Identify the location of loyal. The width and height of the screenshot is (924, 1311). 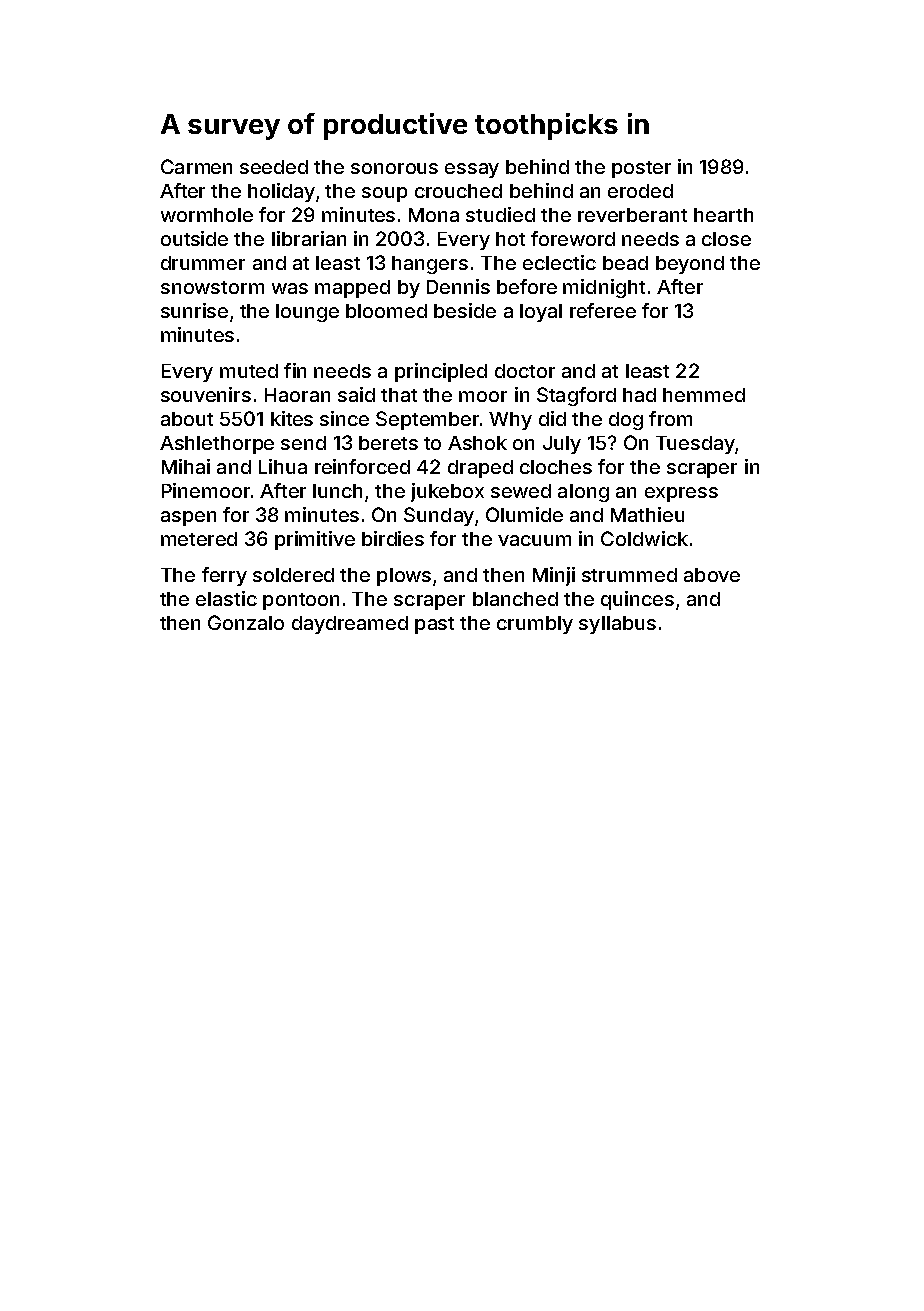
(541, 313).
